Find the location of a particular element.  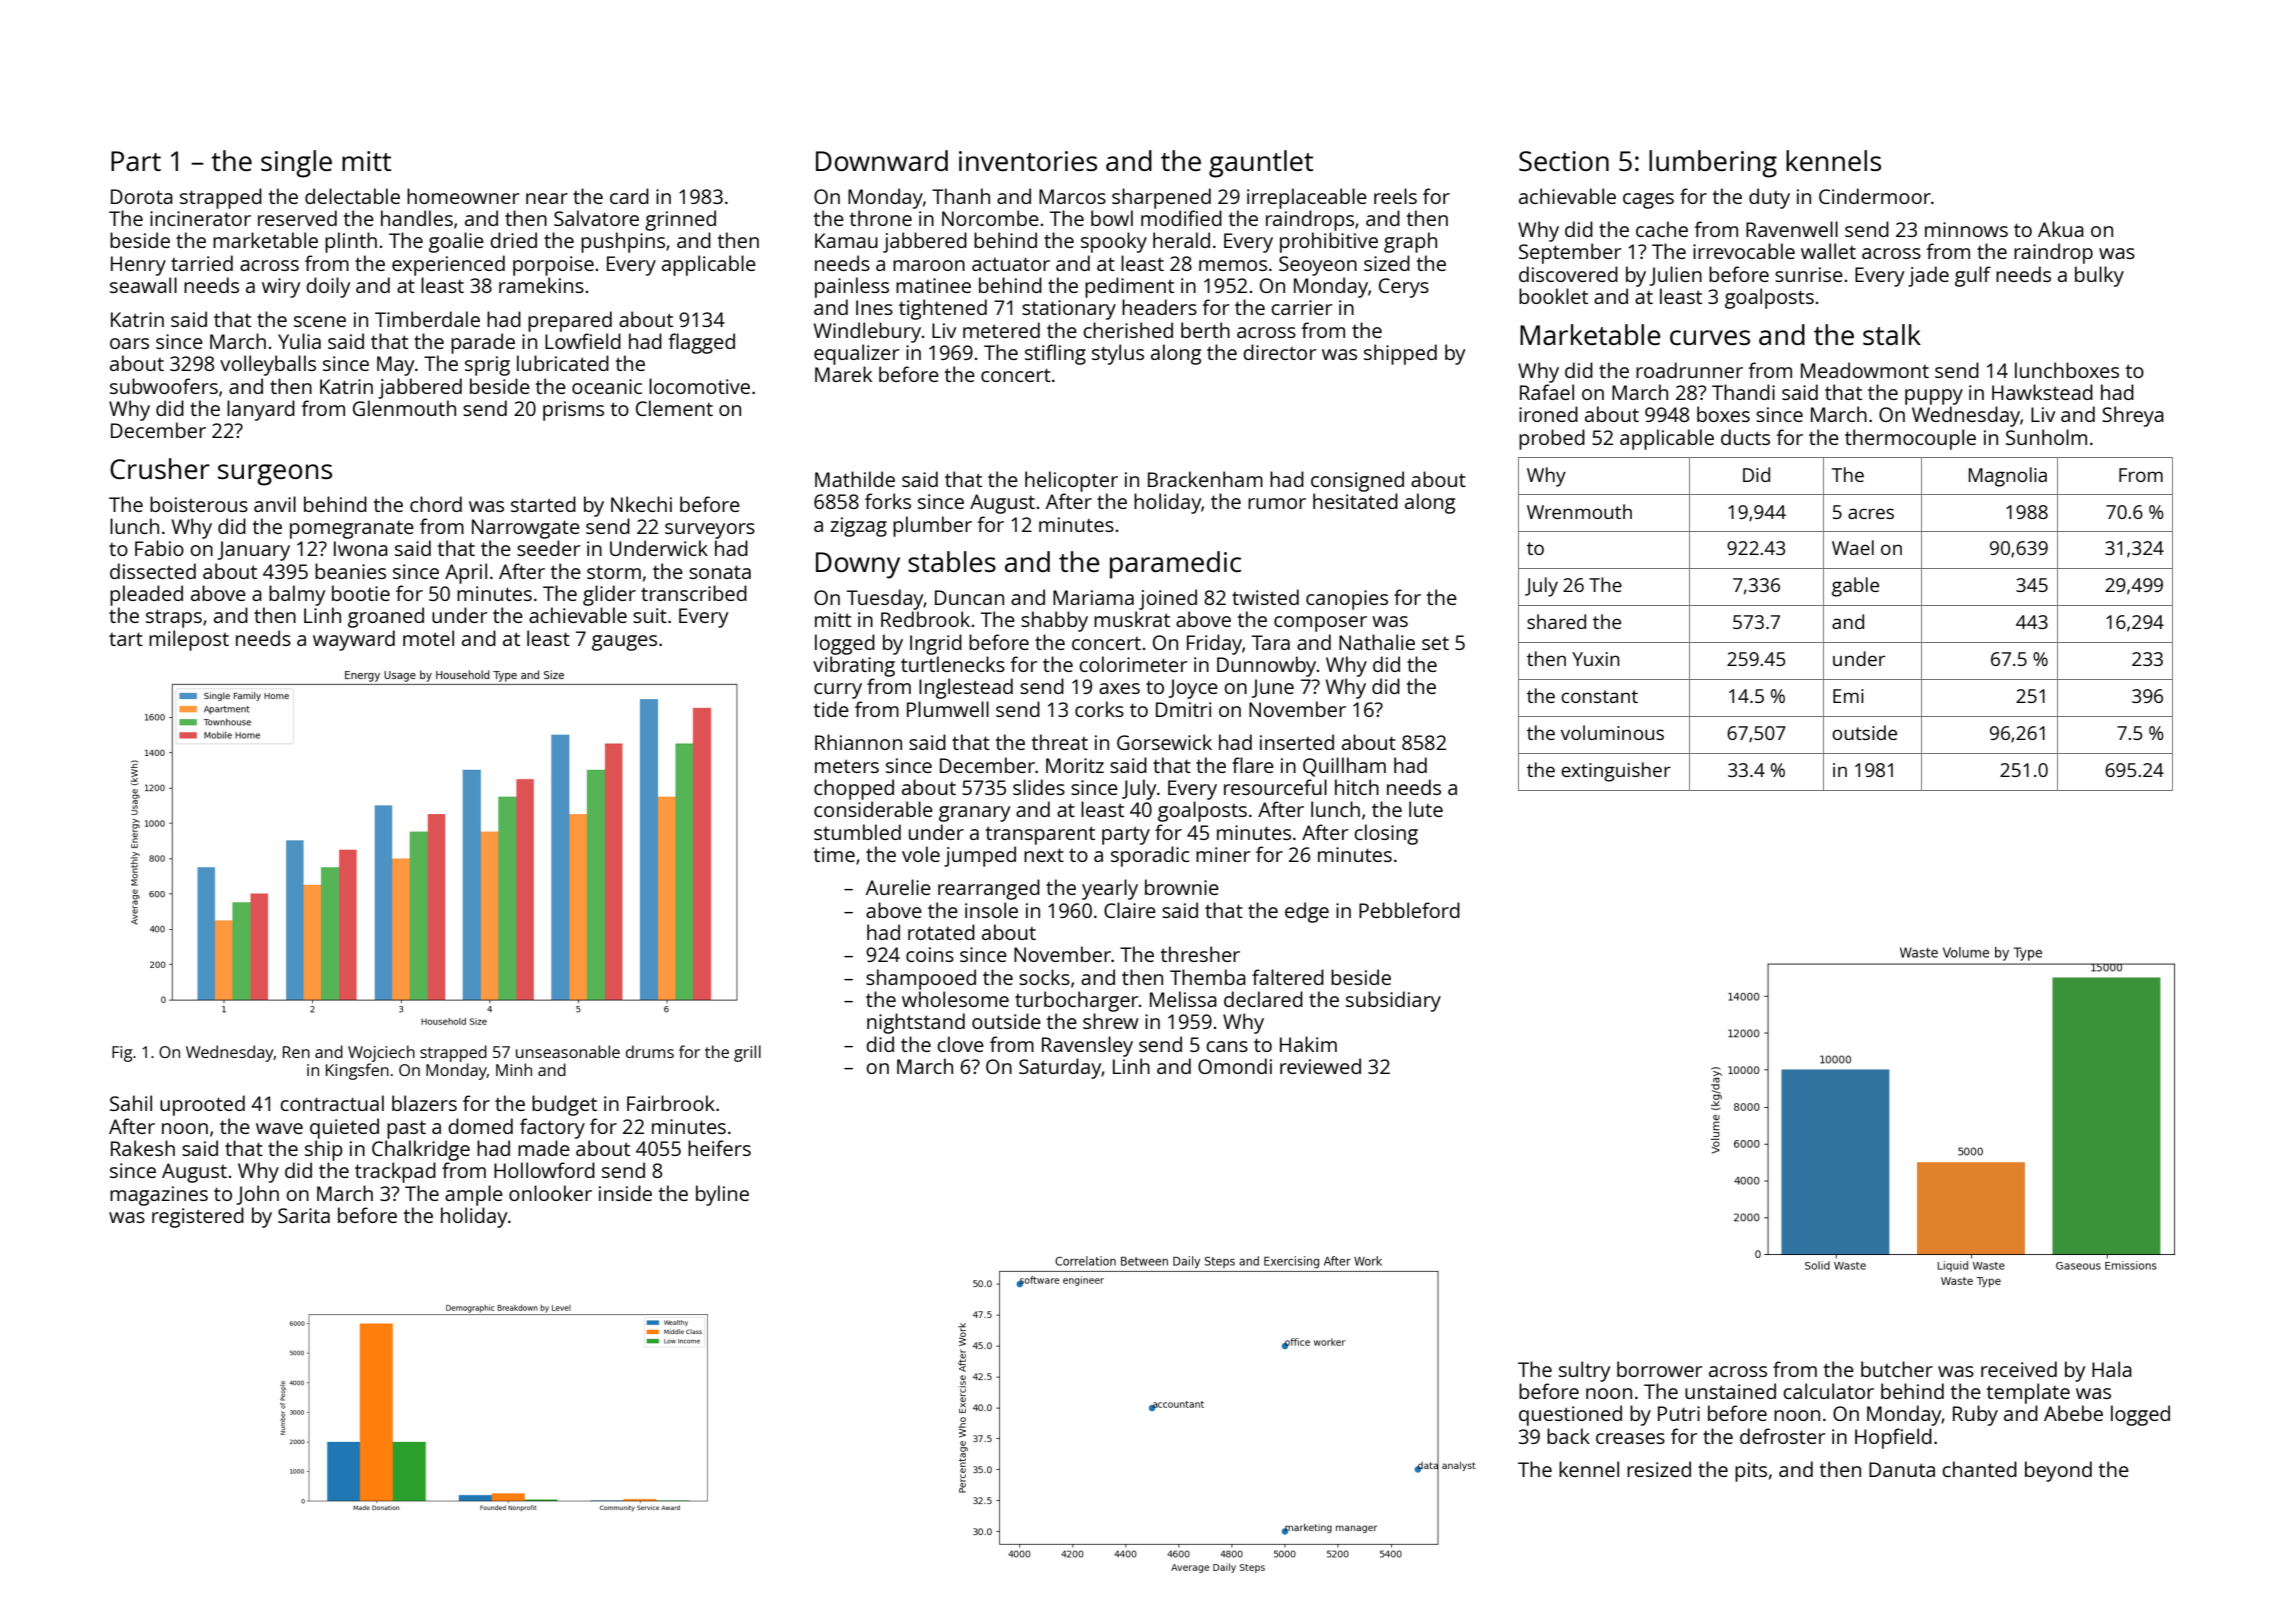

puppy is located at coordinates (1934, 397).
